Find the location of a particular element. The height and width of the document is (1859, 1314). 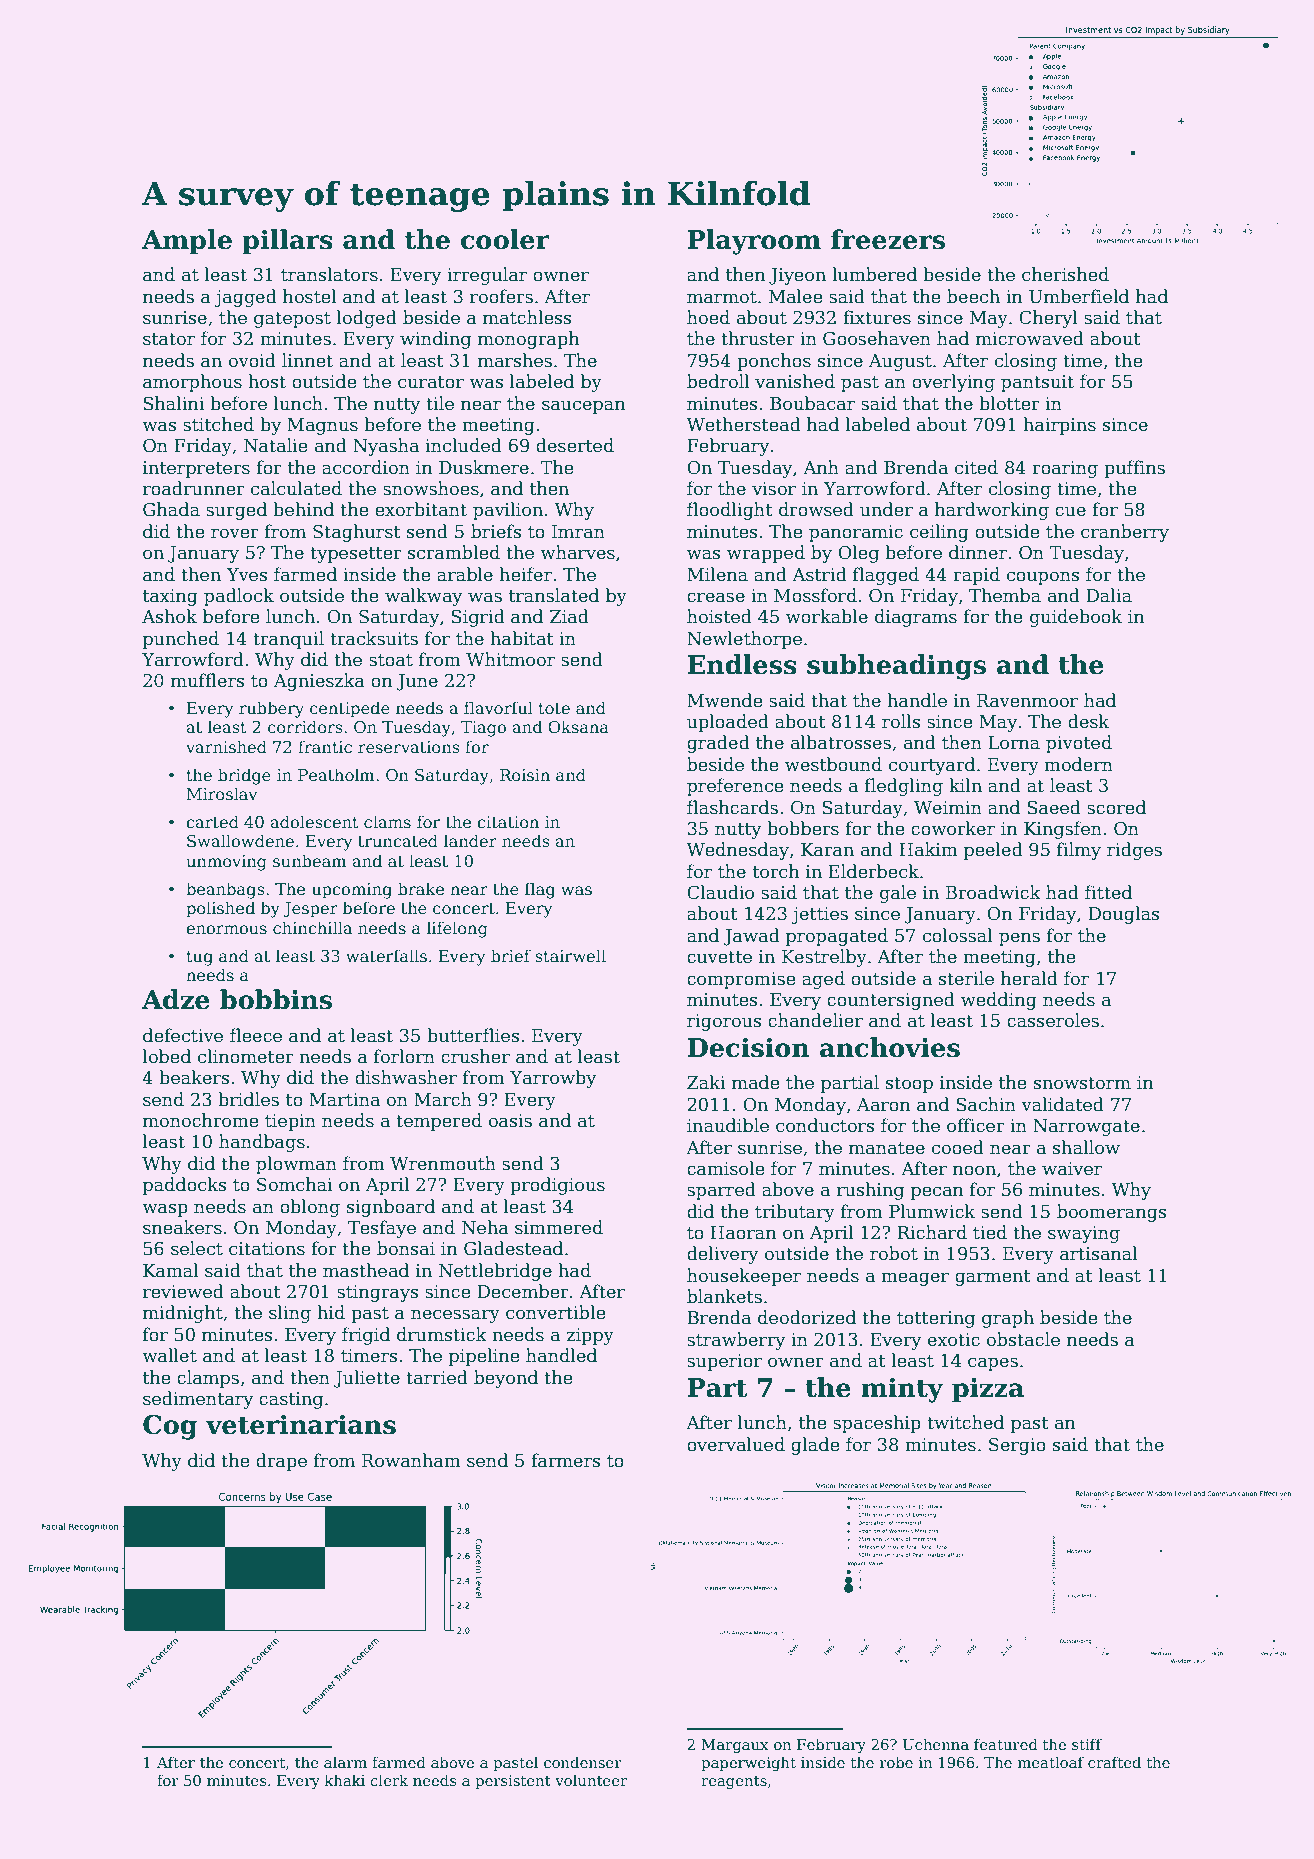

cooler is located at coordinates (505, 239).
